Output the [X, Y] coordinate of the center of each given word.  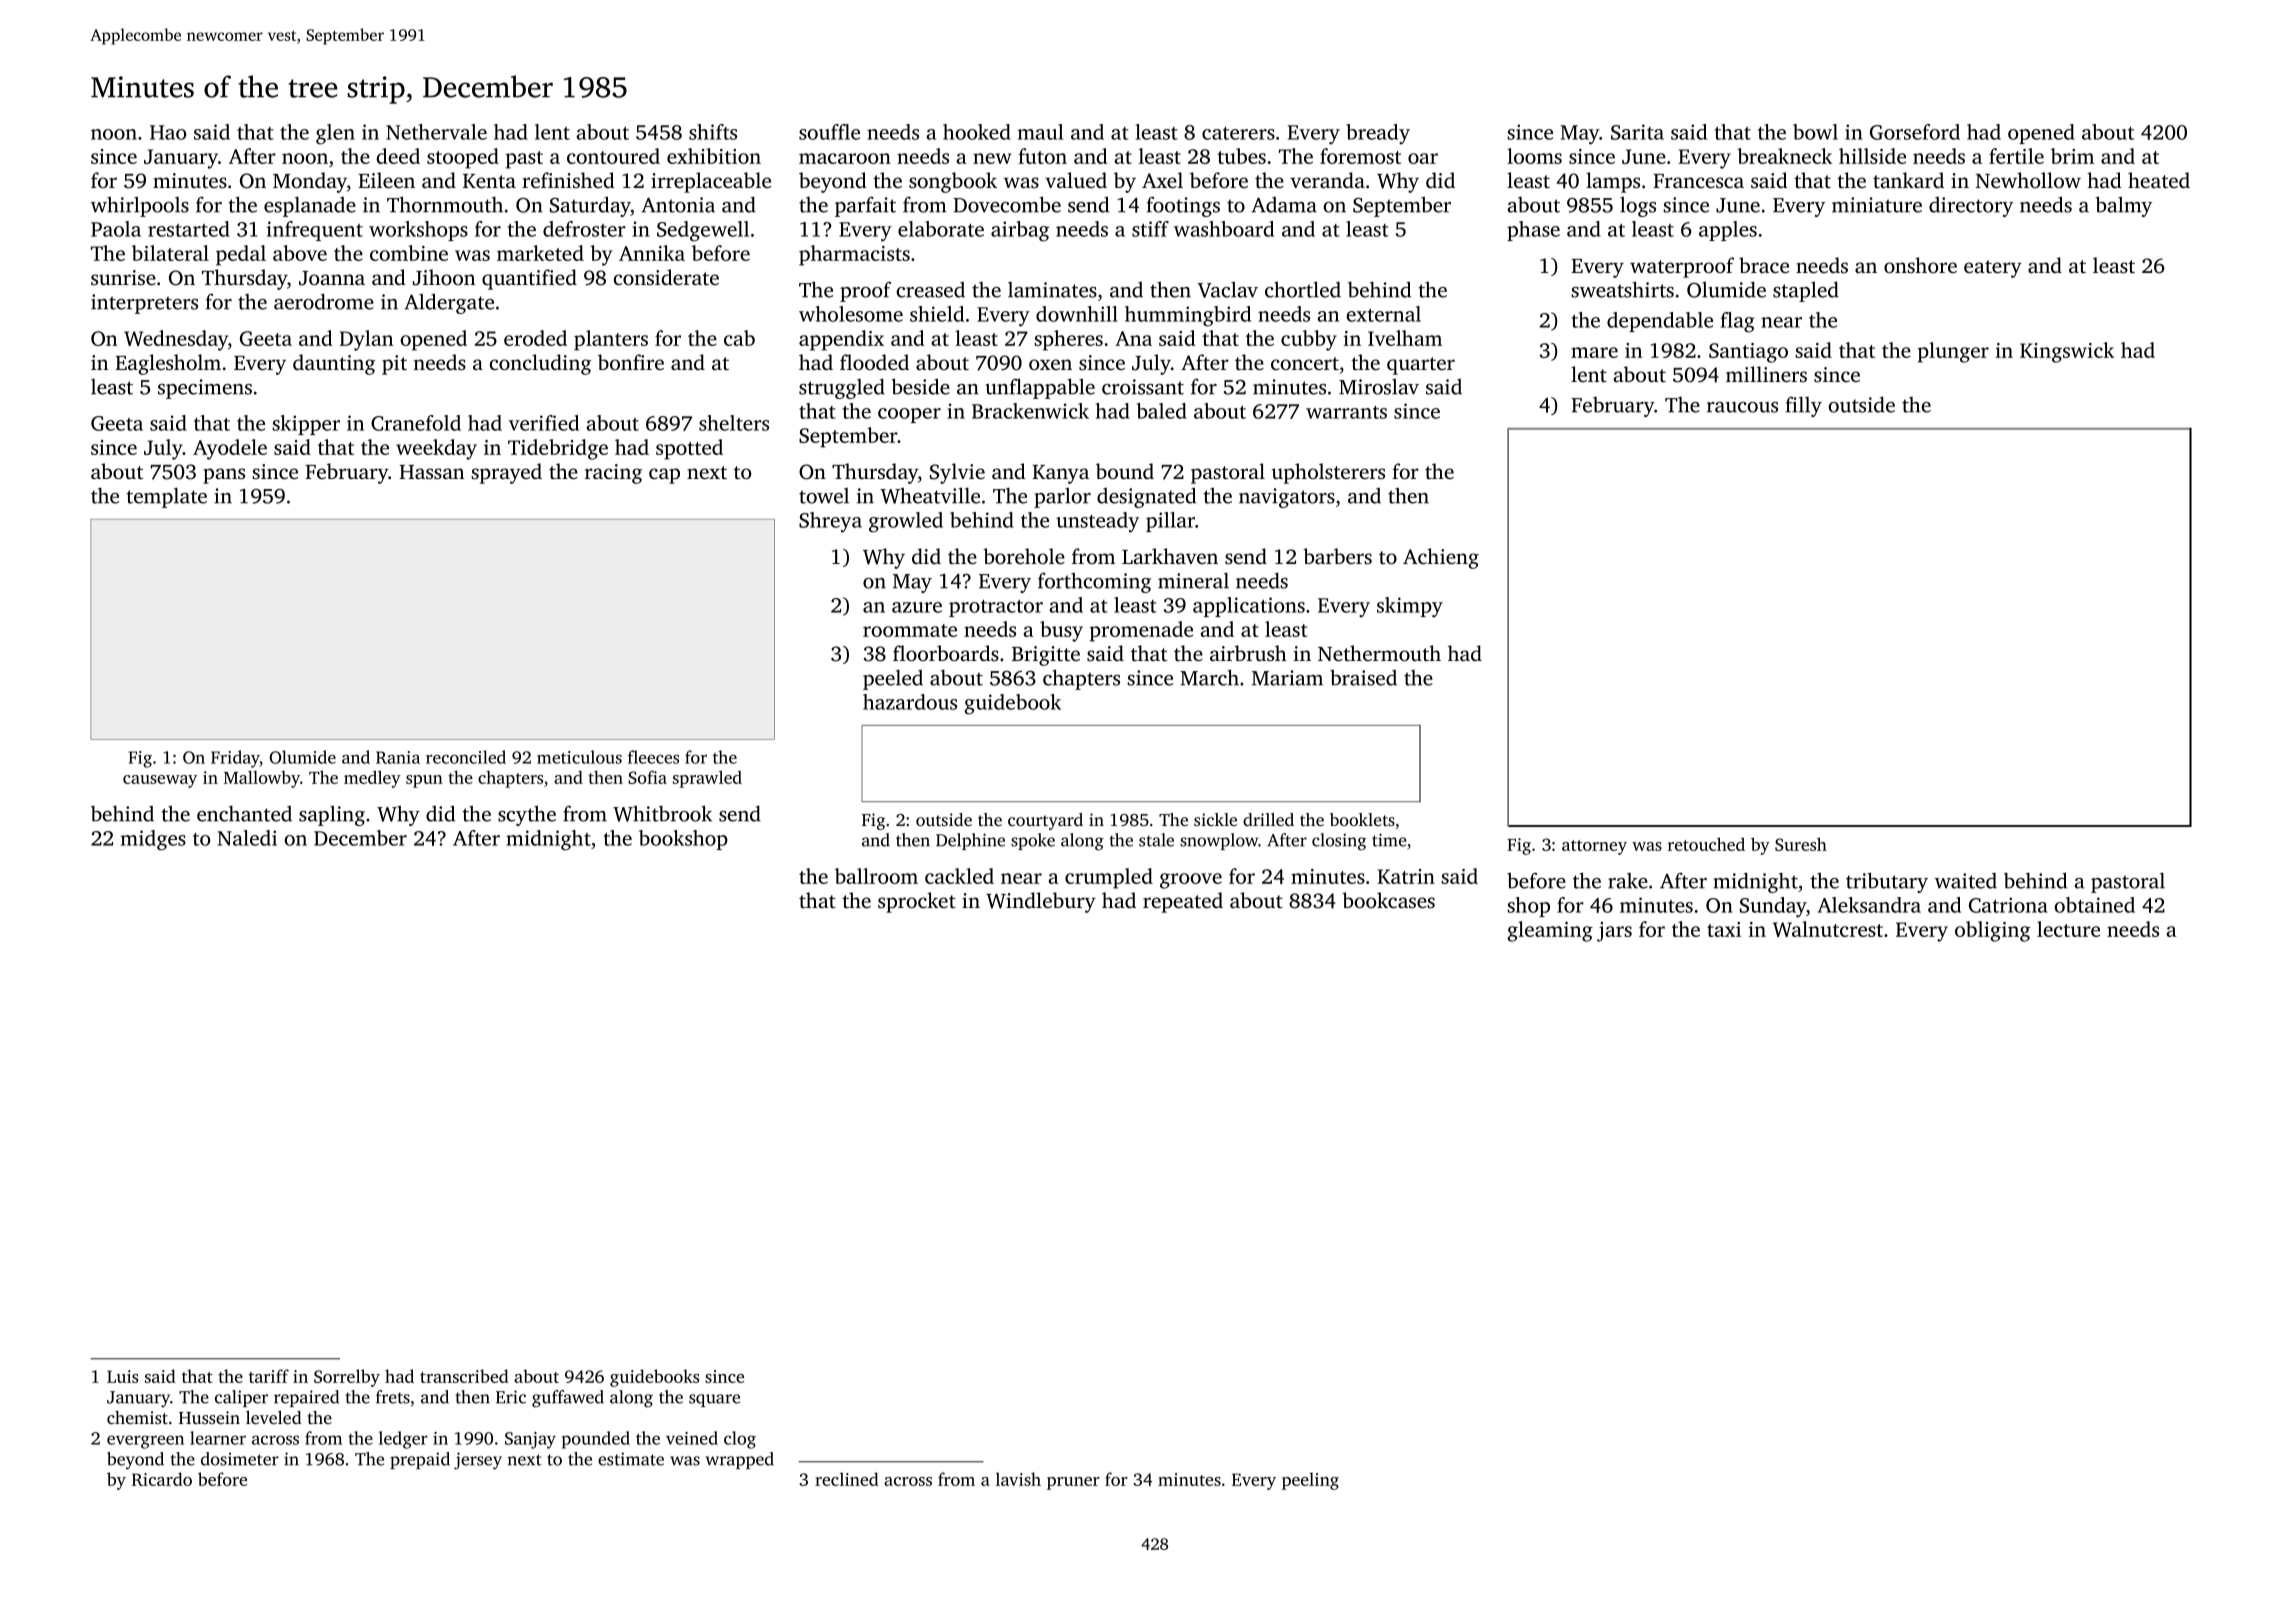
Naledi [247, 838]
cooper [909, 415]
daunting [334, 364]
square [714, 1400]
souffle [829, 132]
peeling [1310, 1481]
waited [1966, 881]
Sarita [1637, 132]
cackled [959, 876]
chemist [137, 1417]
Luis [122, 1376]
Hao [168, 132]
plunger [1953, 352]
